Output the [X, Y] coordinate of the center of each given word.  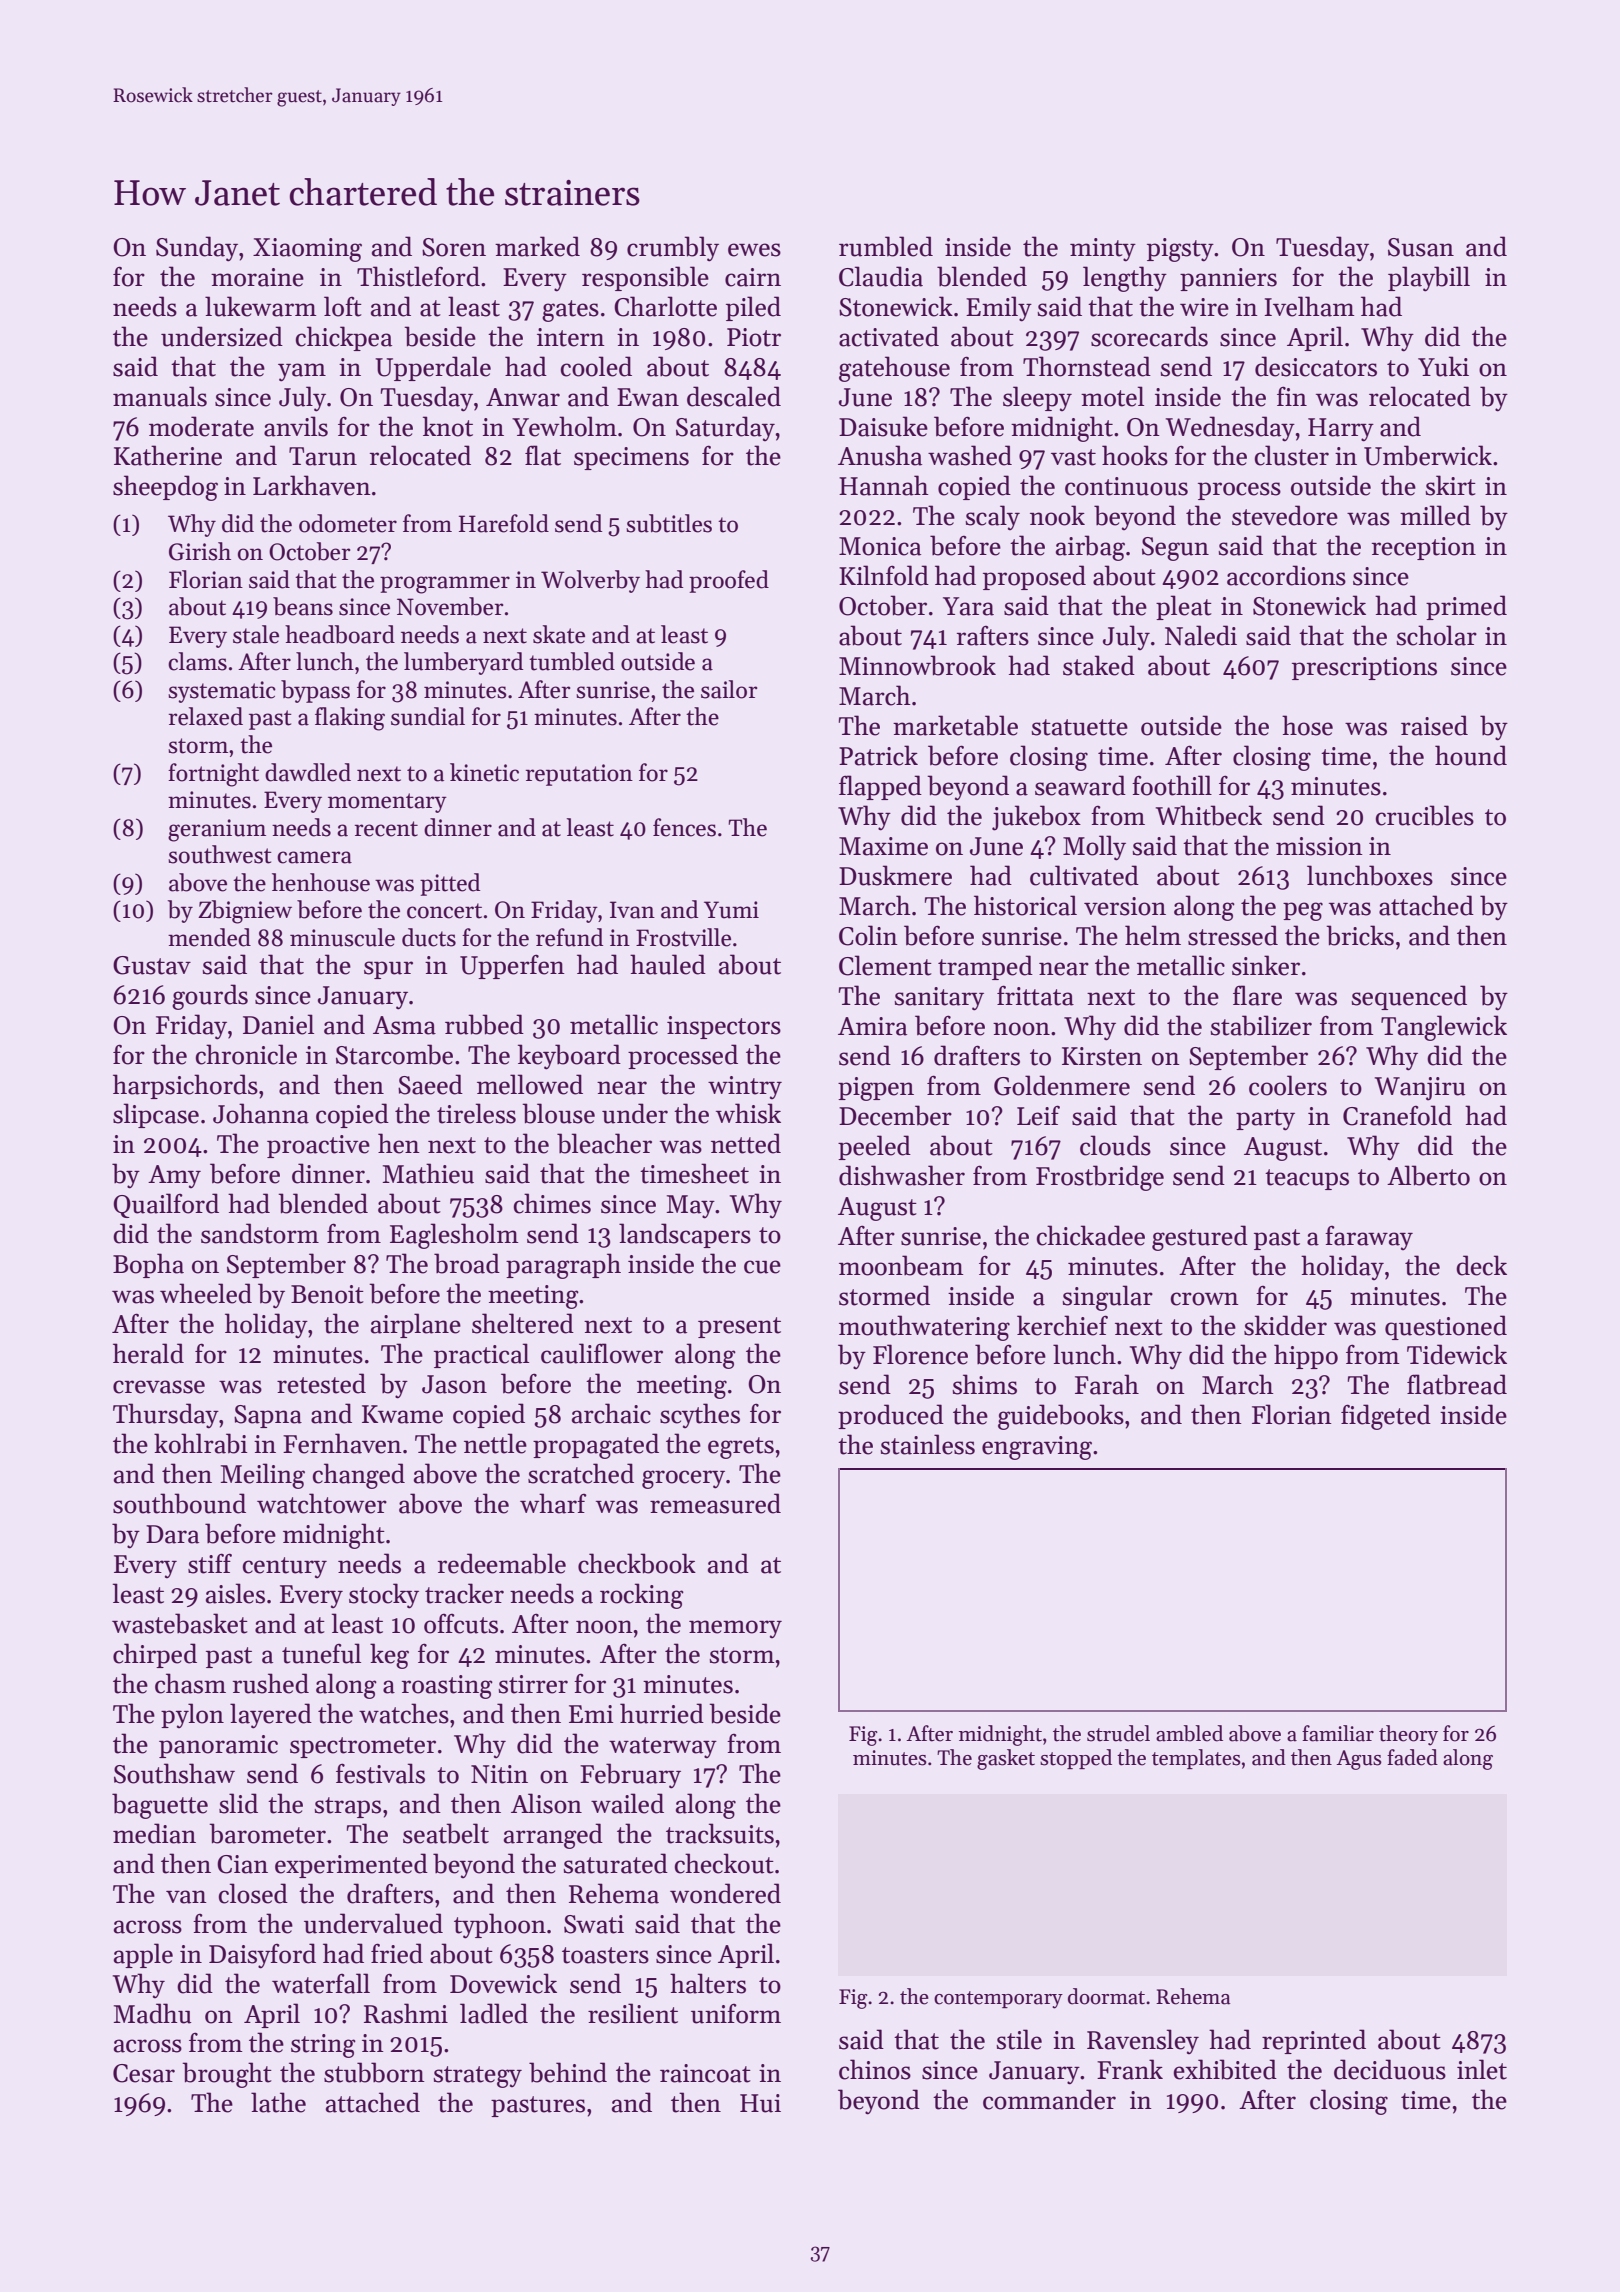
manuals [160, 396]
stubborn [374, 2072]
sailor [729, 689]
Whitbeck [1209, 815]
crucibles [1425, 815]
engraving [1037, 1448]
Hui [760, 2103]
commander [1049, 2099]
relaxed [206, 716]
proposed [1034, 577]
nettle [495, 1443]
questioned [1446, 1327]
